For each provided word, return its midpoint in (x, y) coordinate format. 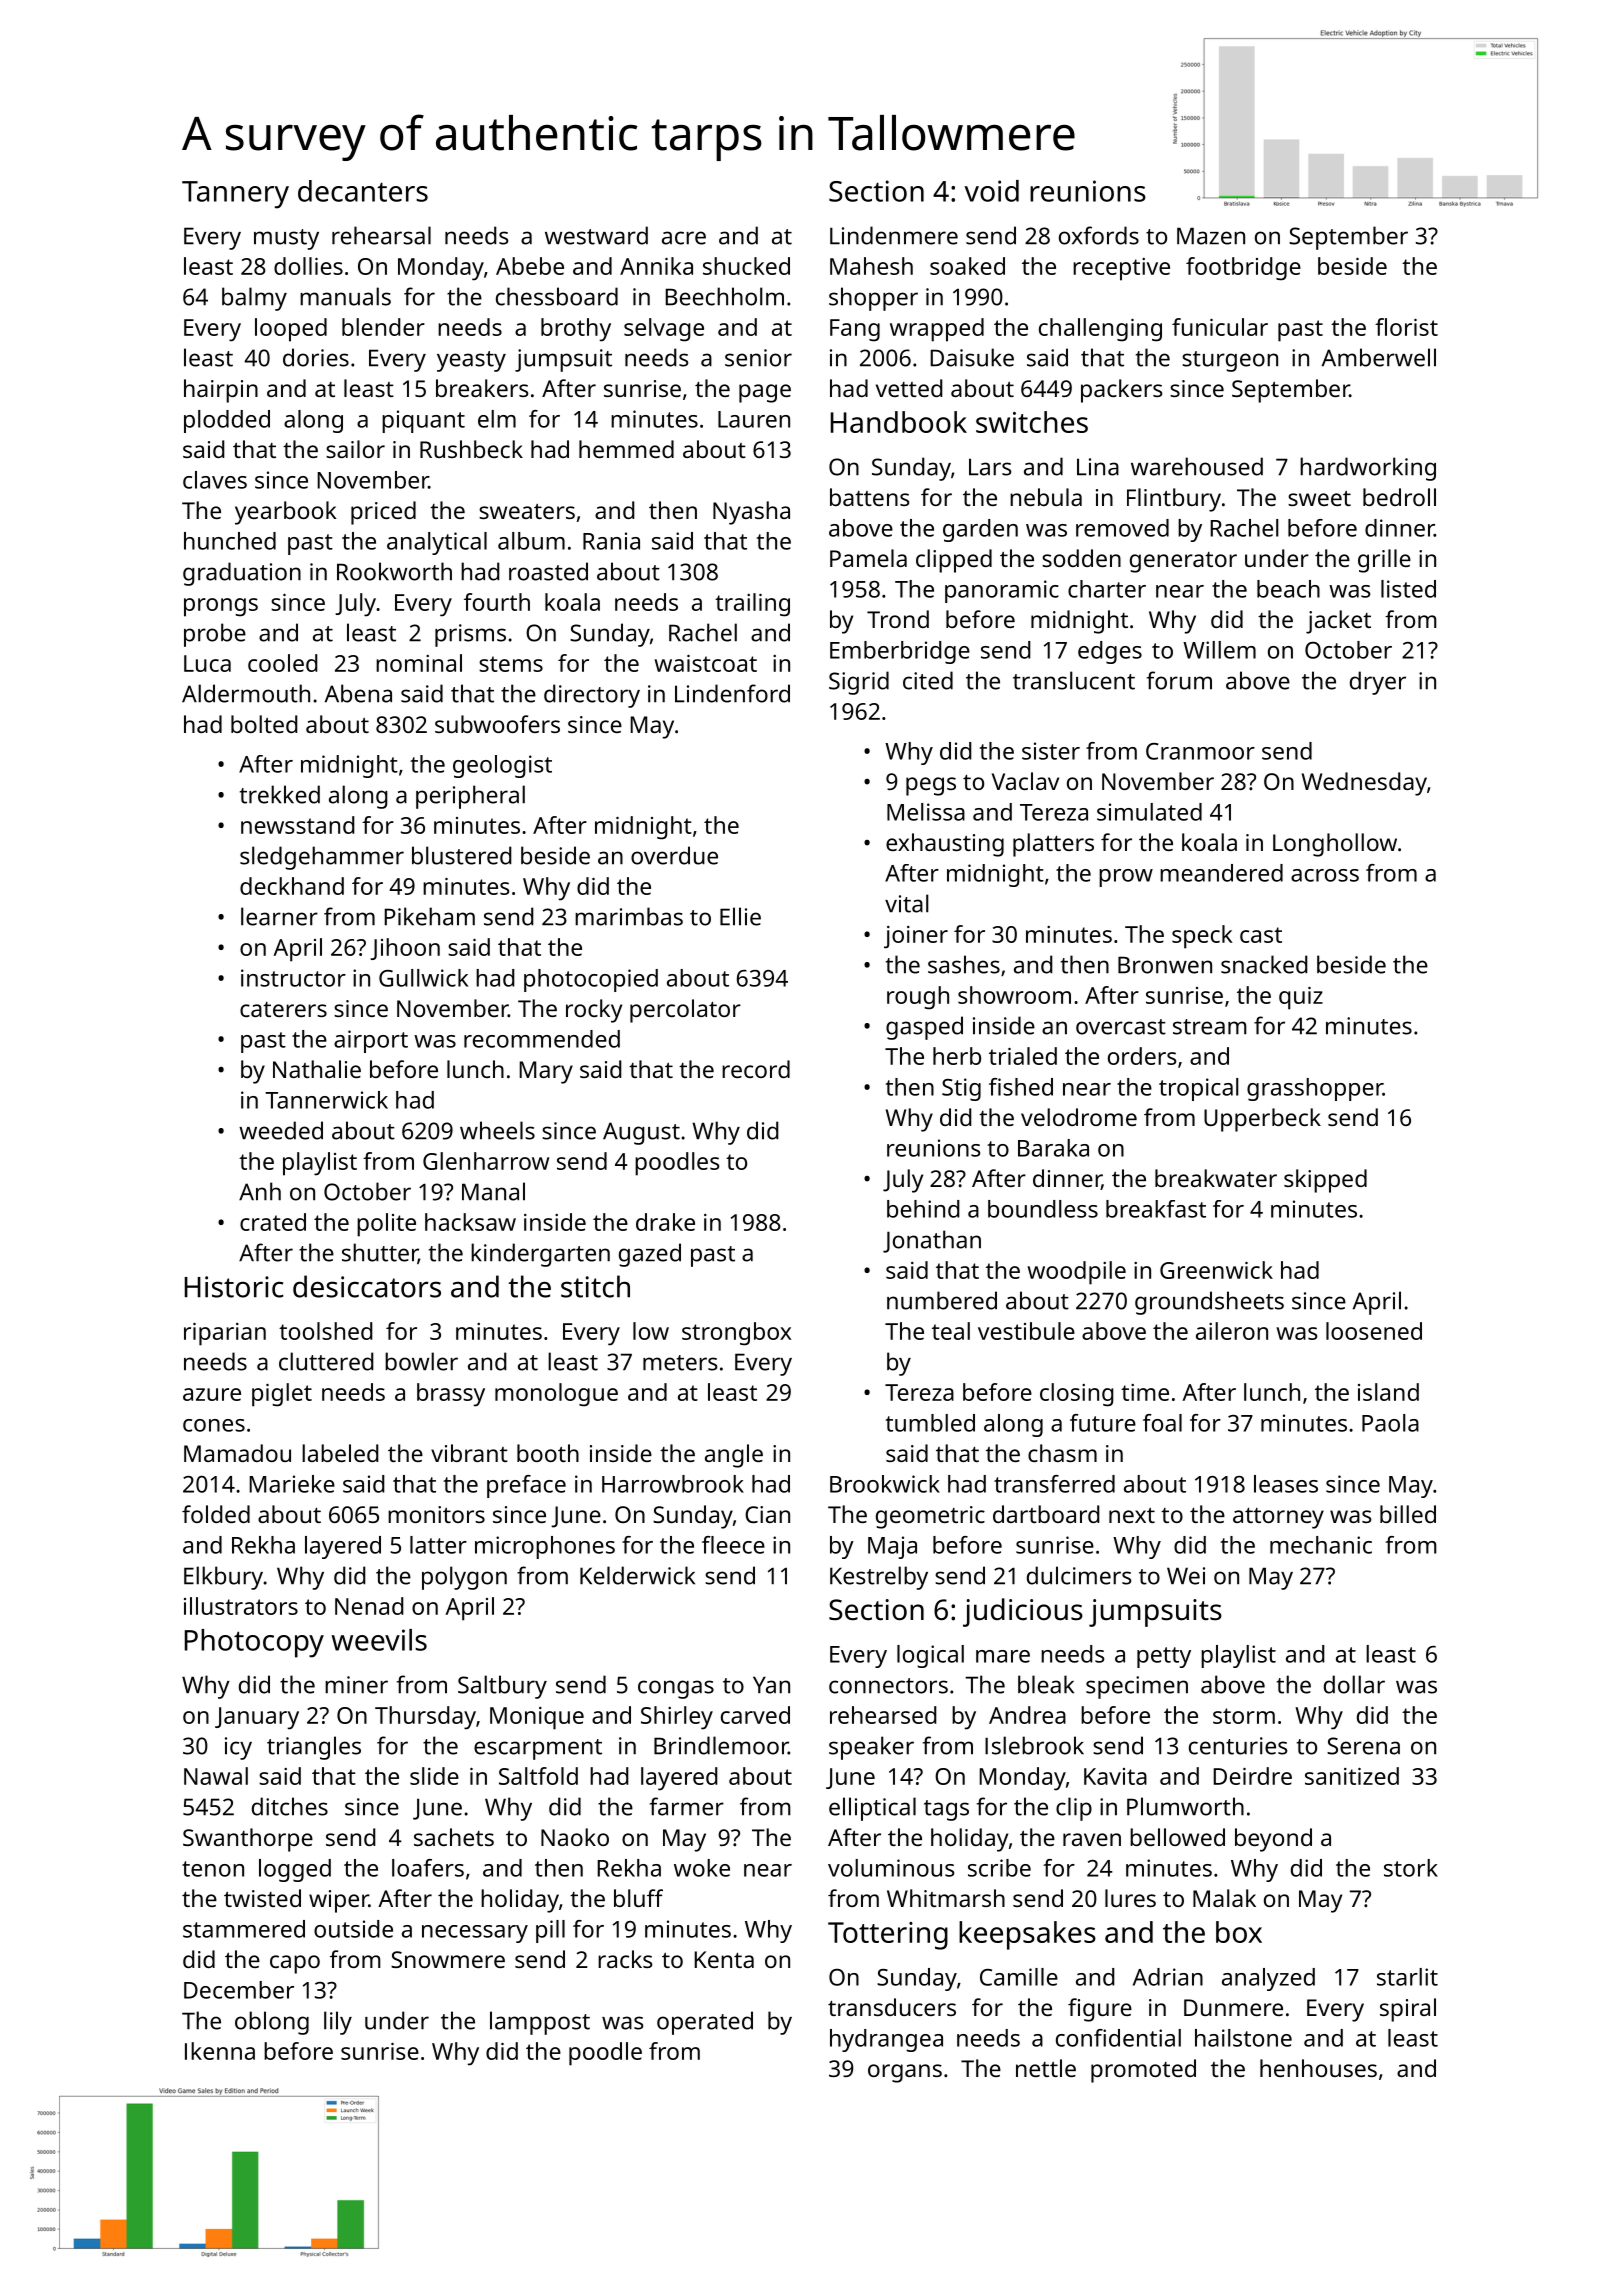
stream (1210, 1027)
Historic (234, 1287)
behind (923, 1209)
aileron (1232, 1331)
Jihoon (405, 949)
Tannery (235, 195)
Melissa (926, 812)
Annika (656, 266)
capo (295, 1964)
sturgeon (1230, 361)
